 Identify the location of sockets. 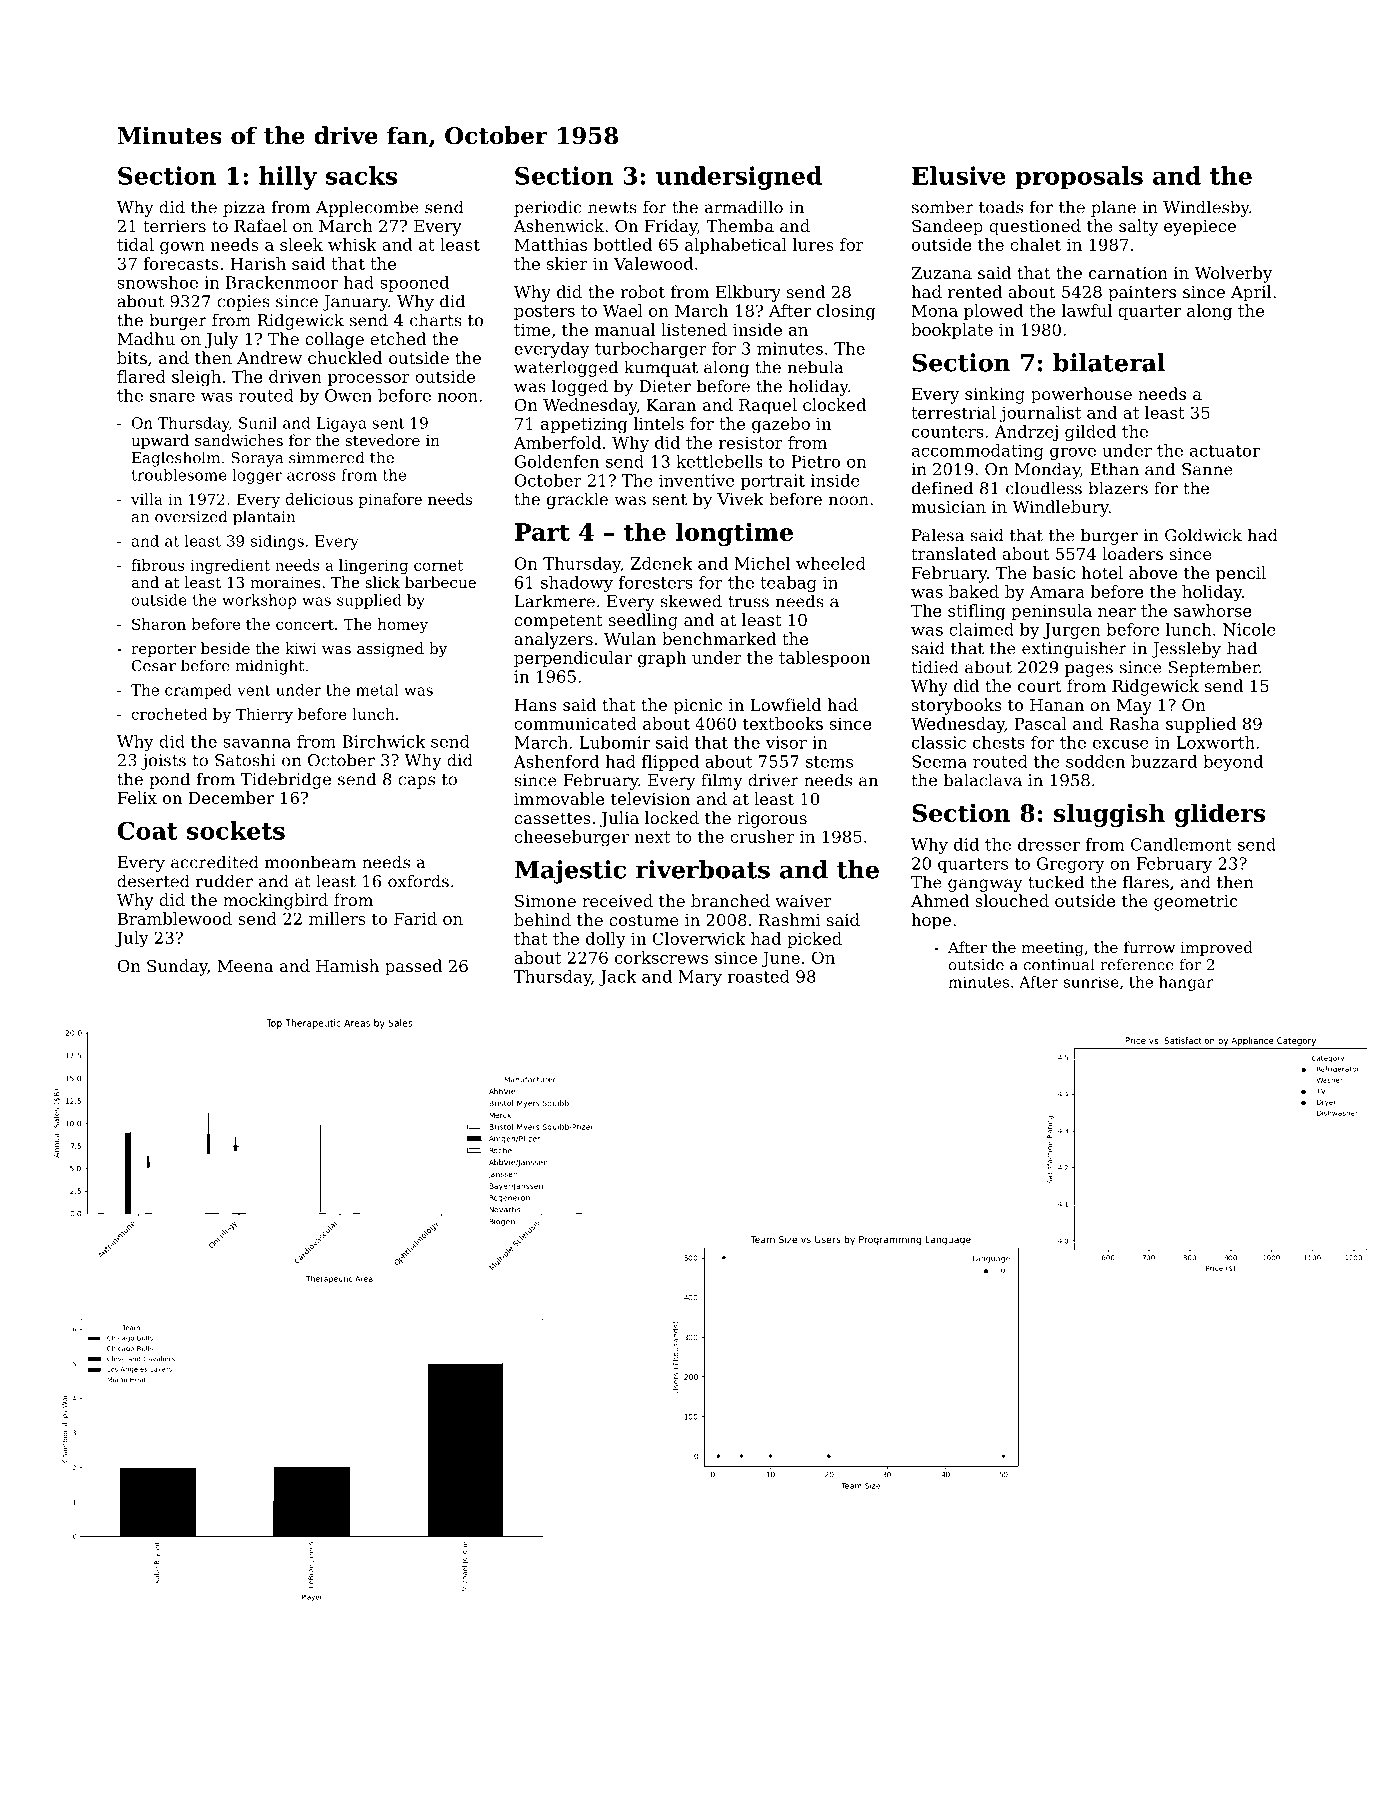
(236, 830).
